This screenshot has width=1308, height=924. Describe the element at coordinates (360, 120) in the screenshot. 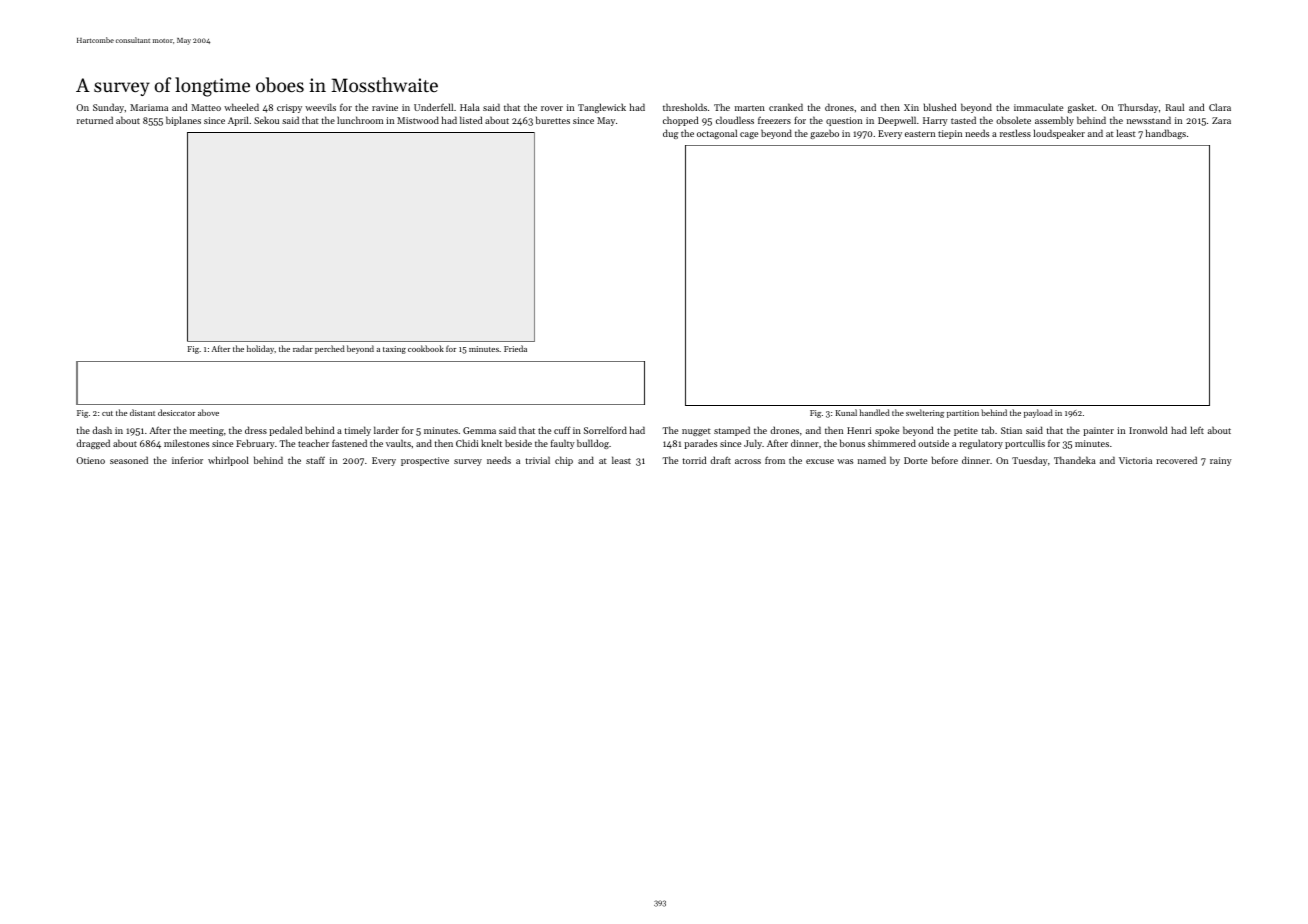

I see `lunchroom` at that location.
